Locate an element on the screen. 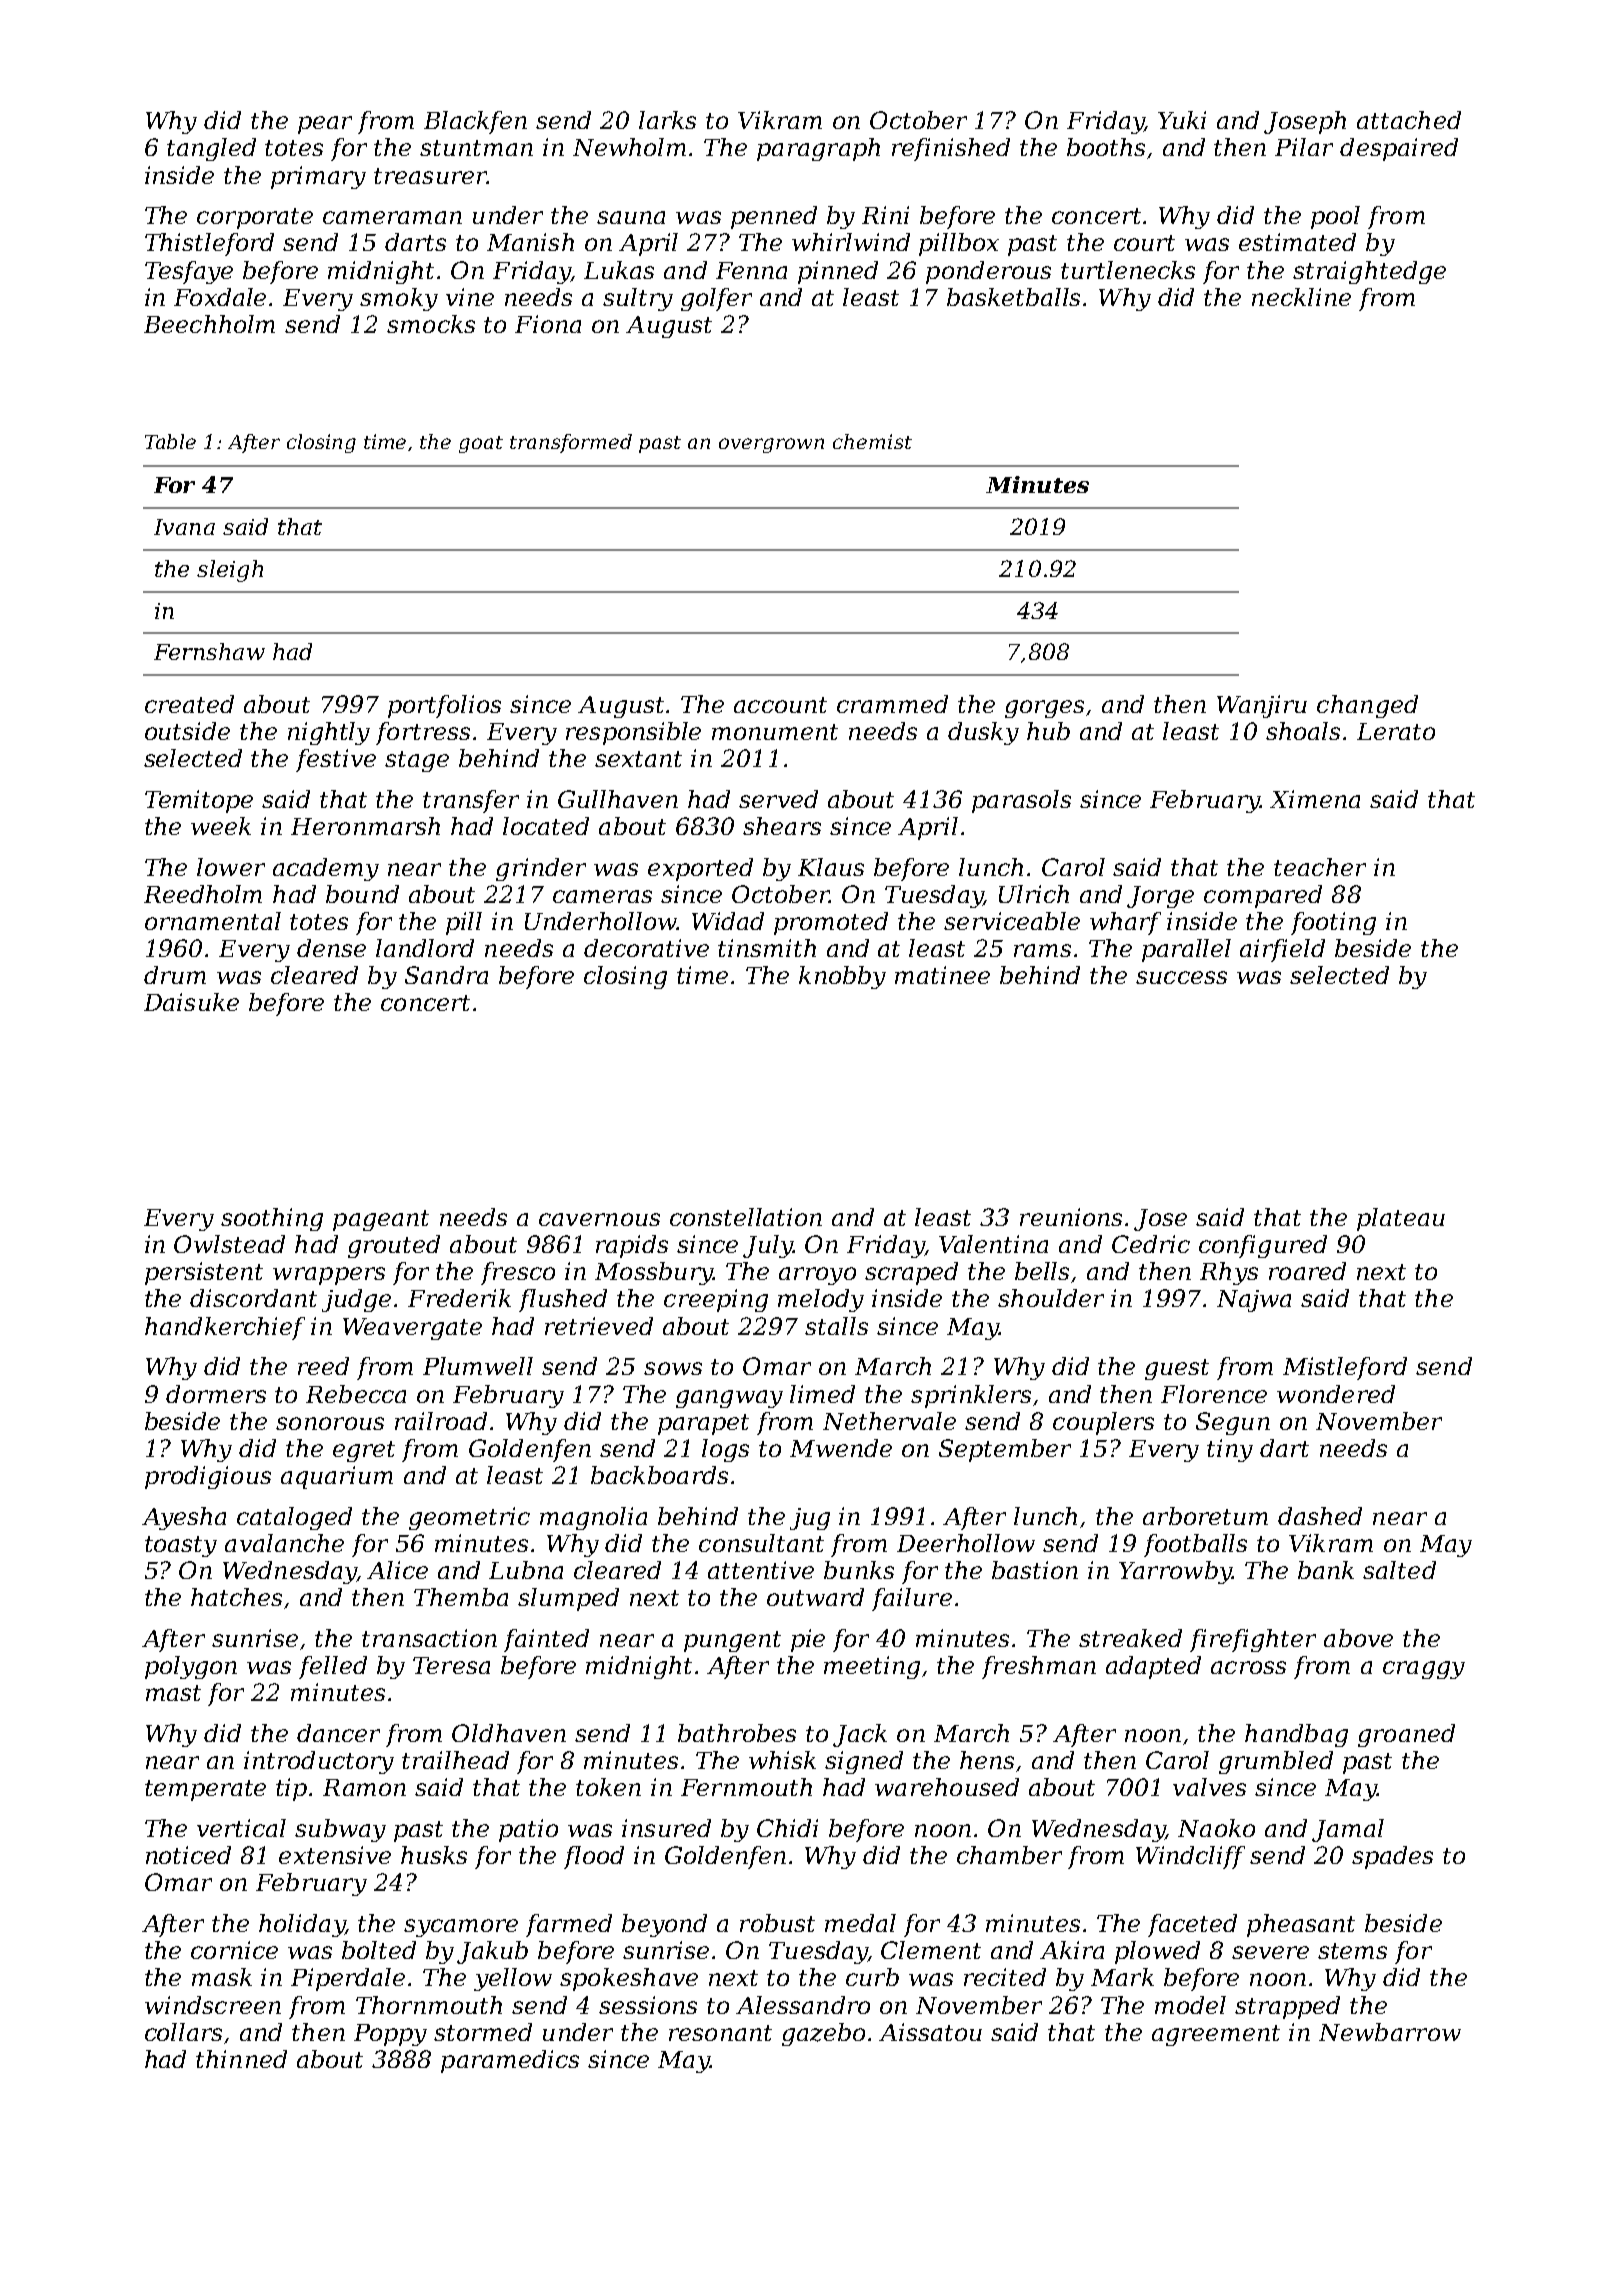 This screenshot has width=1620, height=2292. drum is located at coordinates (175, 975).
